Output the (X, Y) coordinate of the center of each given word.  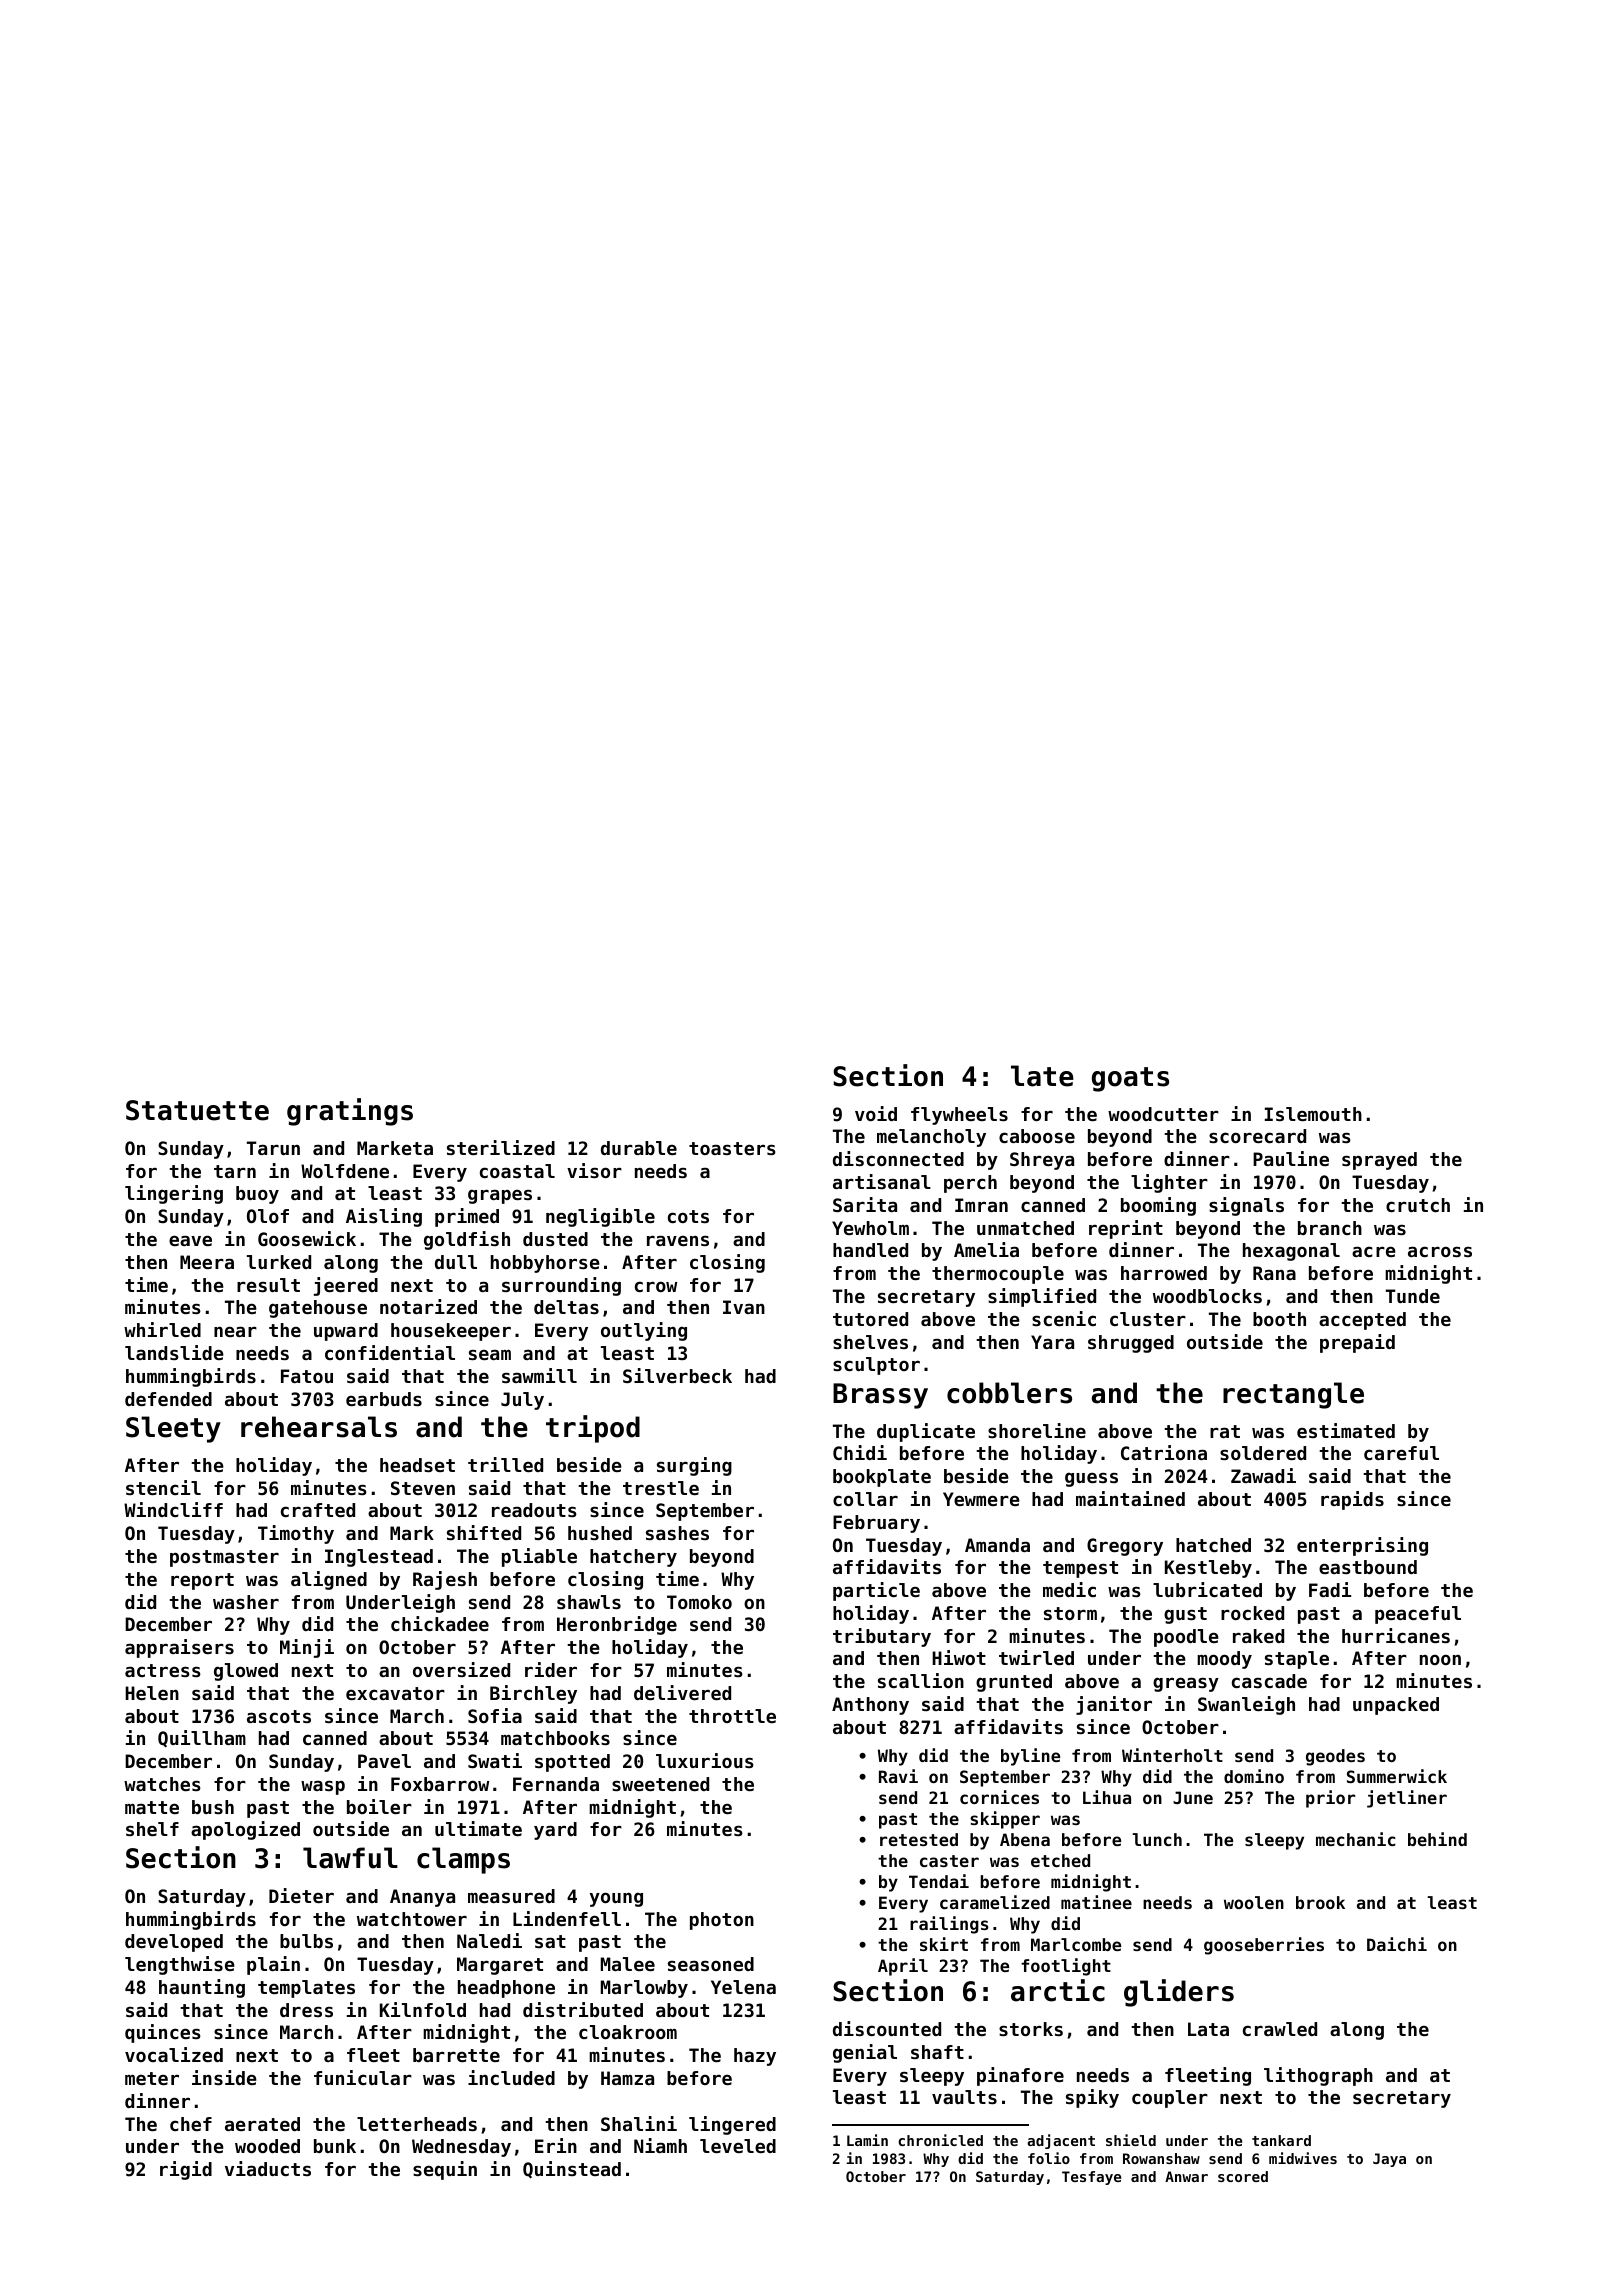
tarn (235, 1171)
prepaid (1357, 1343)
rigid (186, 2170)
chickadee (440, 1623)
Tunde (1413, 1296)
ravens (678, 1240)
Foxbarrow (440, 1784)
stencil (163, 1487)
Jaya (1389, 2160)
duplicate (926, 1432)
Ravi (898, 1776)
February (876, 1524)
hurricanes (1396, 1635)
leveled (738, 2146)
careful (1401, 1453)
